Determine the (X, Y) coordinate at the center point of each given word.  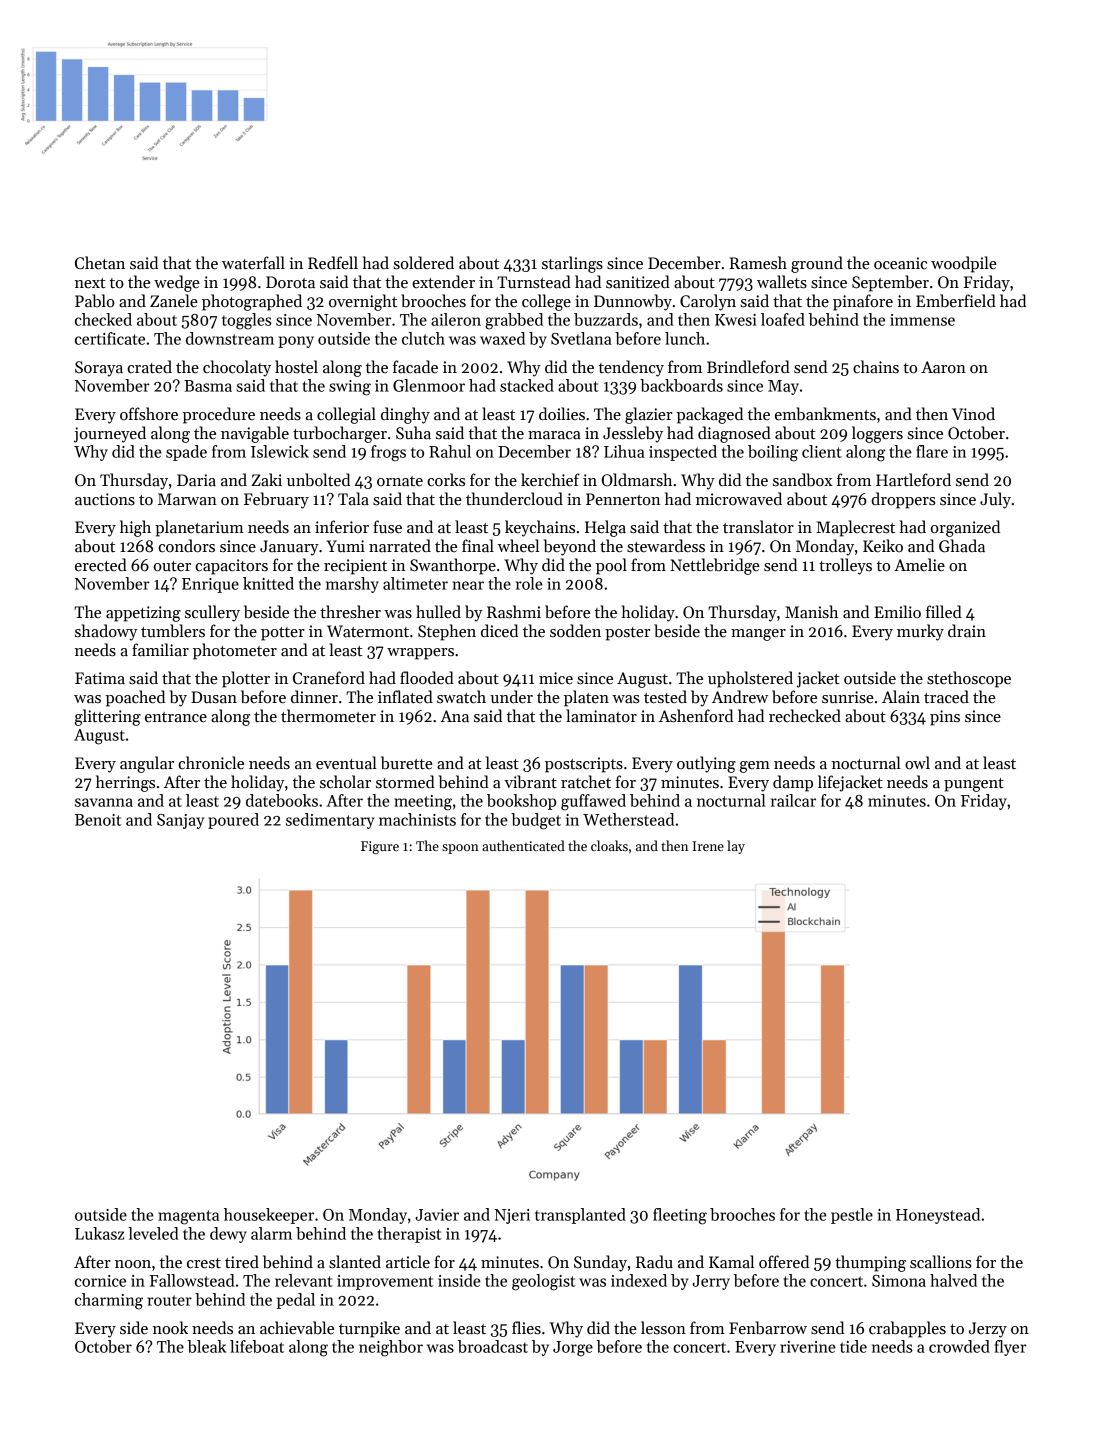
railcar (793, 800)
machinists (417, 819)
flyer (1011, 1348)
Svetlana (581, 338)
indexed (639, 1280)
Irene (708, 846)
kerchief (550, 479)
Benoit (98, 820)
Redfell (333, 263)
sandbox (802, 480)
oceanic (900, 263)
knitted (268, 583)
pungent (974, 785)
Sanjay (180, 821)
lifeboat (257, 1346)
